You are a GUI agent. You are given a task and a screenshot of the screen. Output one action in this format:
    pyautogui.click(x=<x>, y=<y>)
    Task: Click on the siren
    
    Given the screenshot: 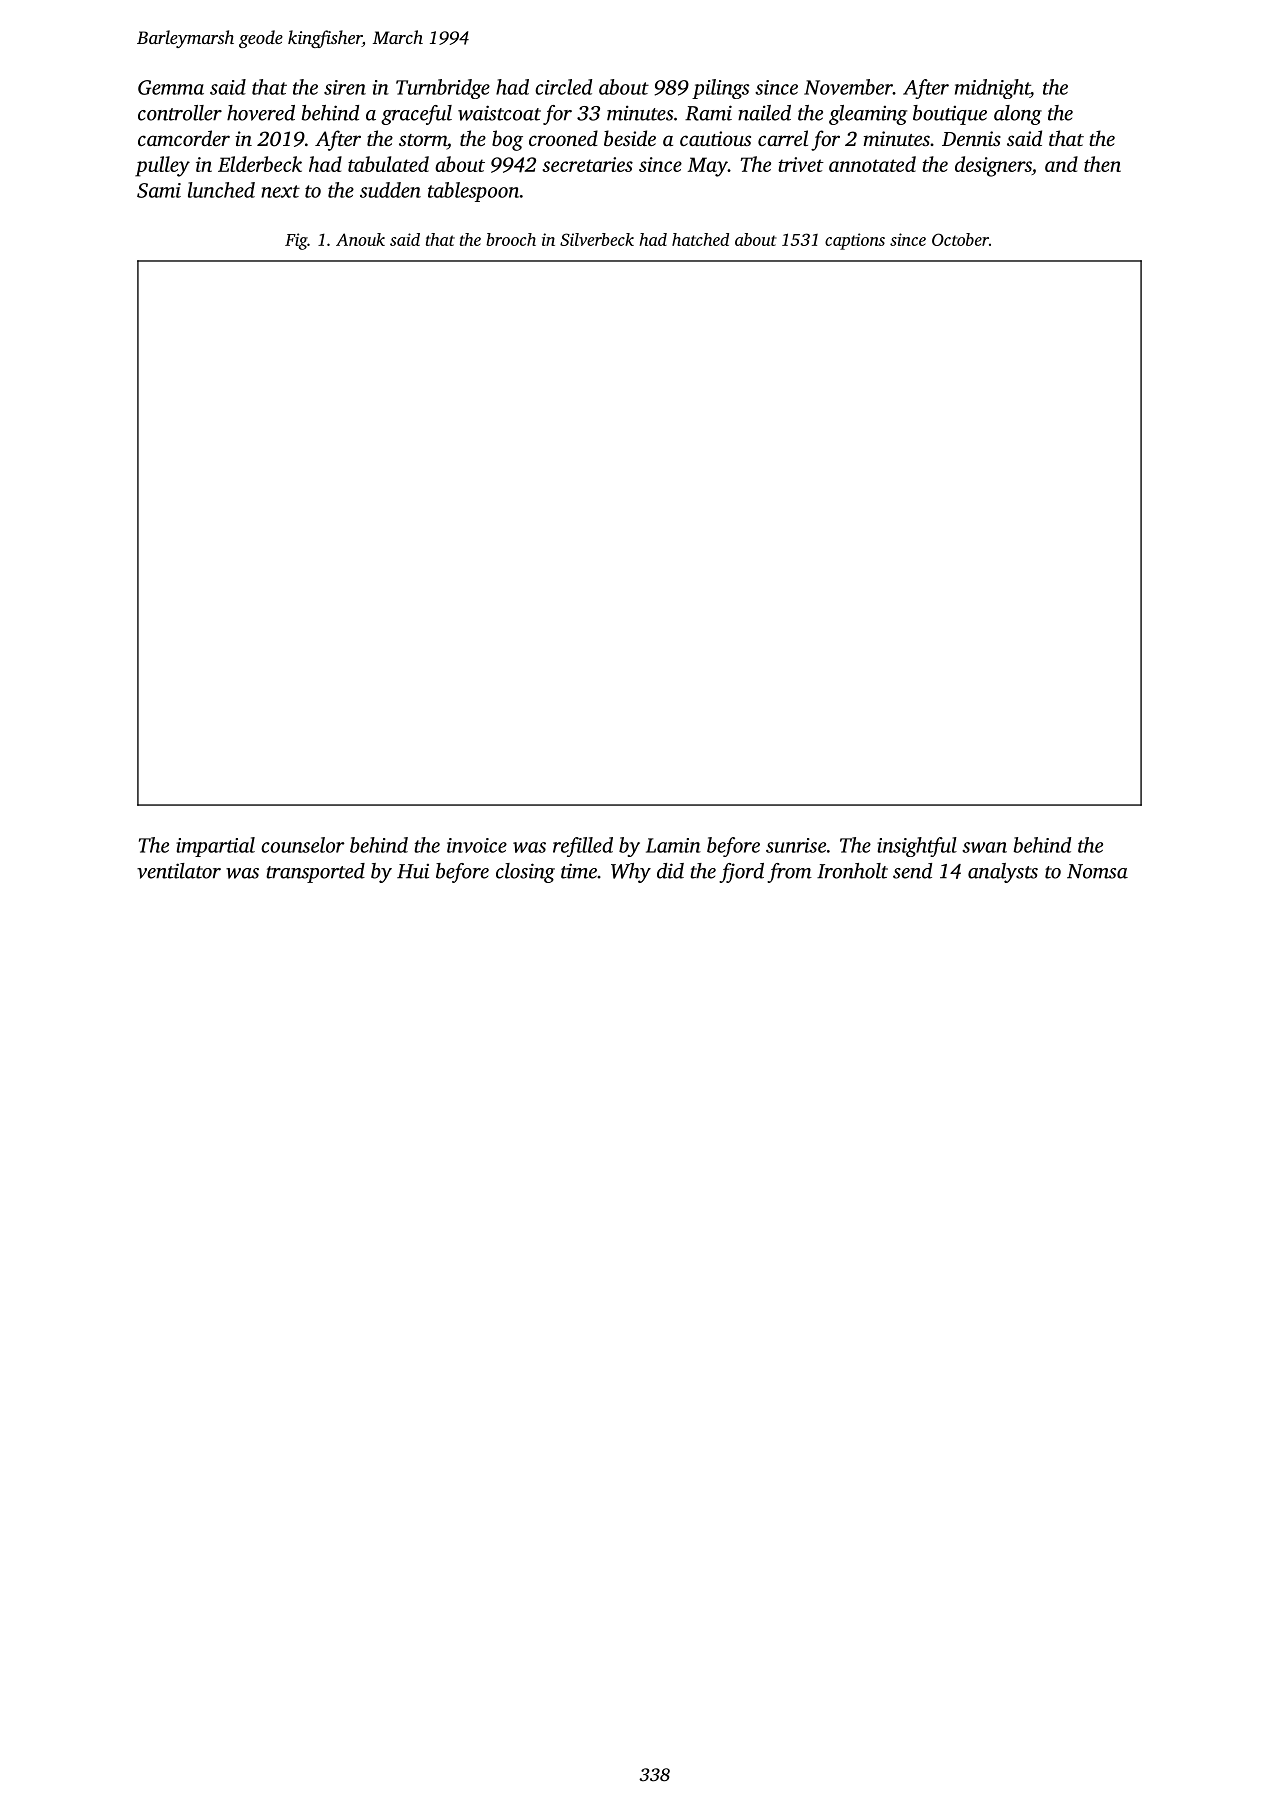 What is the action you would take?
    pyautogui.click(x=345, y=87)
